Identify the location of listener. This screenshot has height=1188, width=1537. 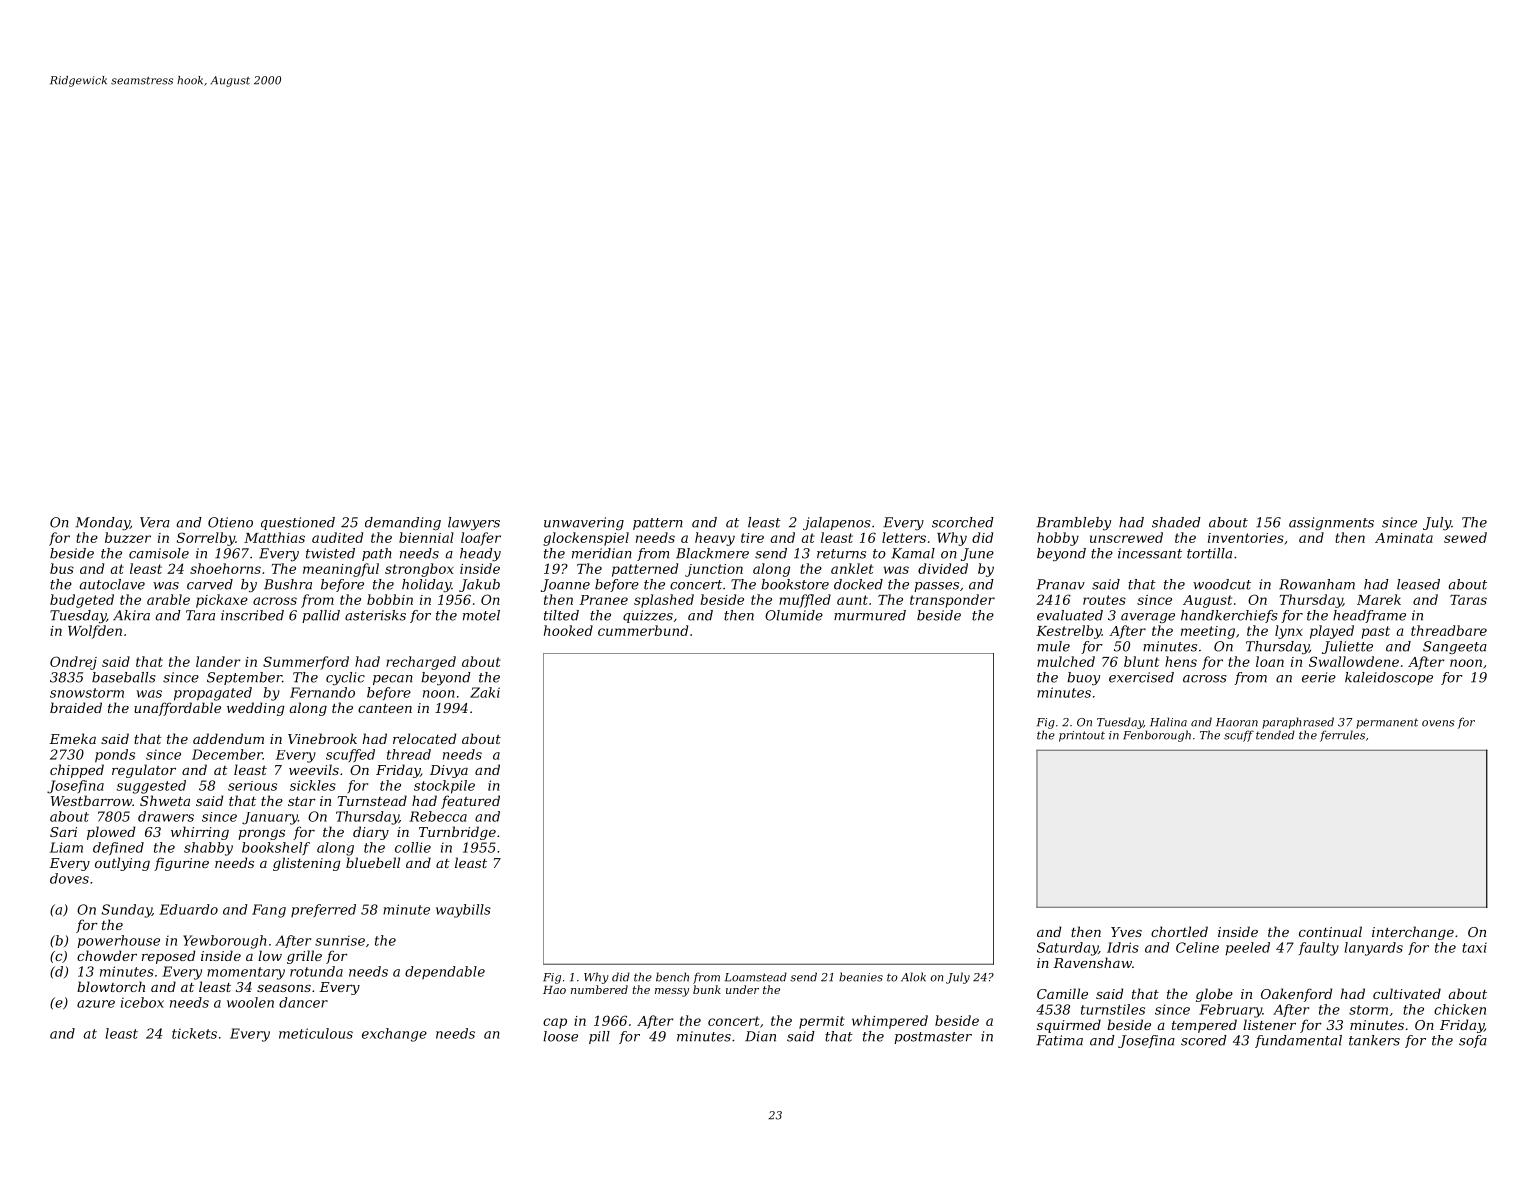
(1269, 1024).
